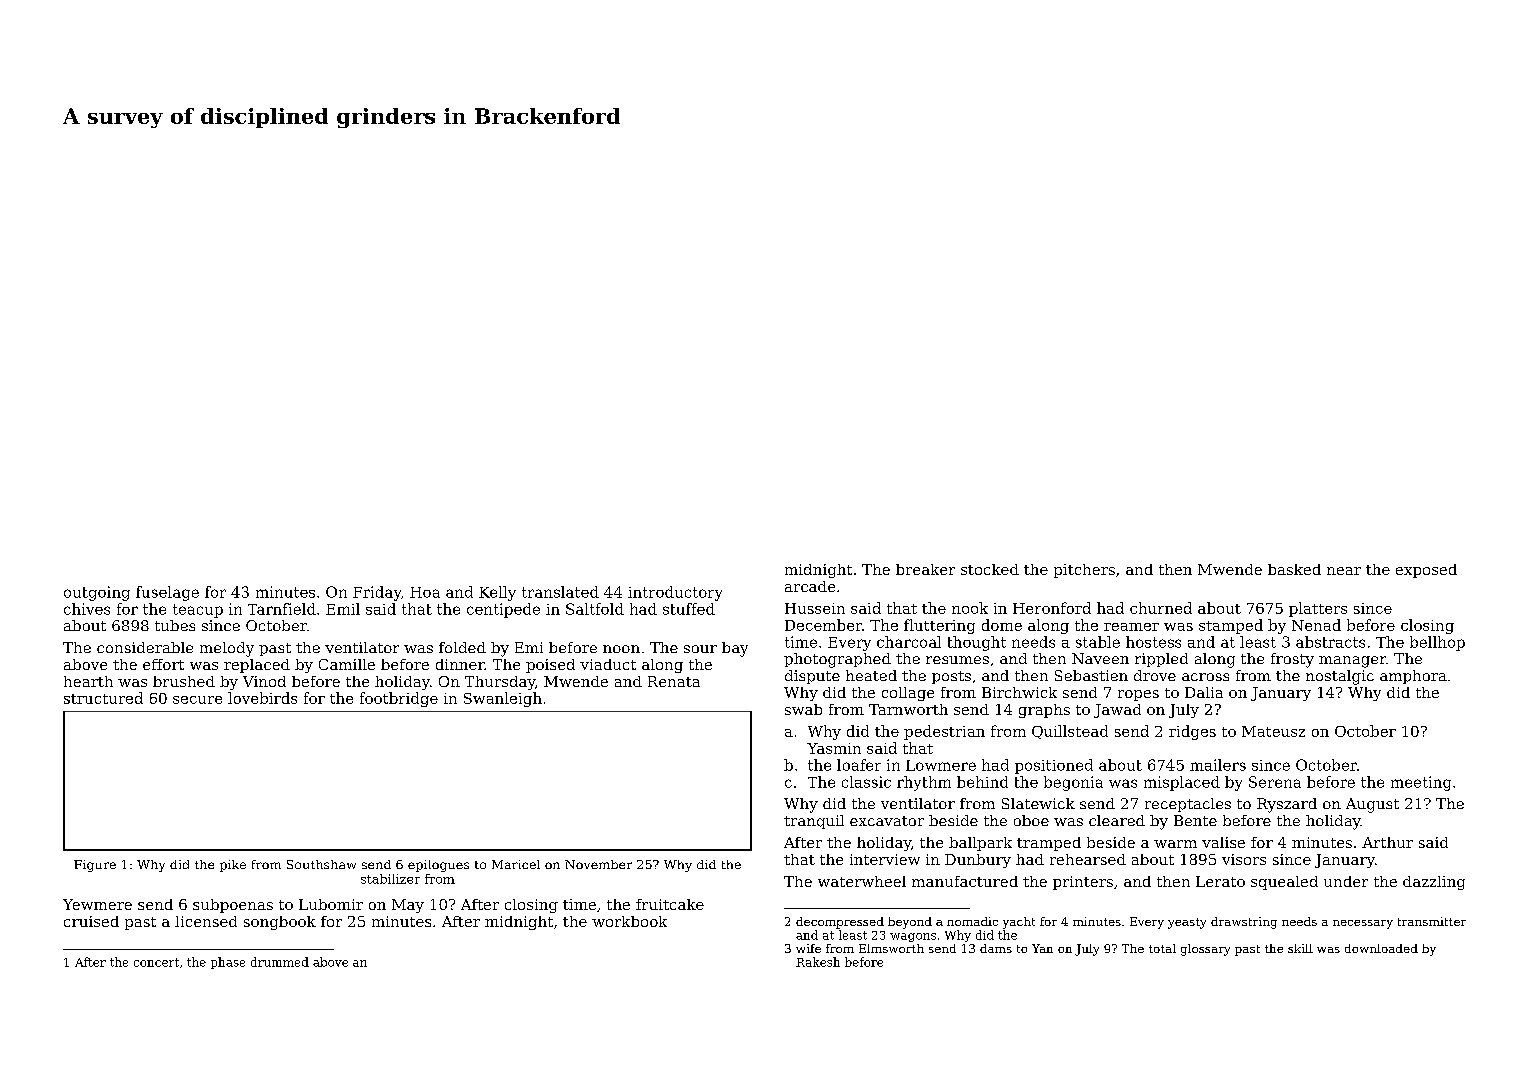 The image size is (1536, 1086). Describe the element at coordinates (675, 593) in the image. I see `introductory` at that location.
